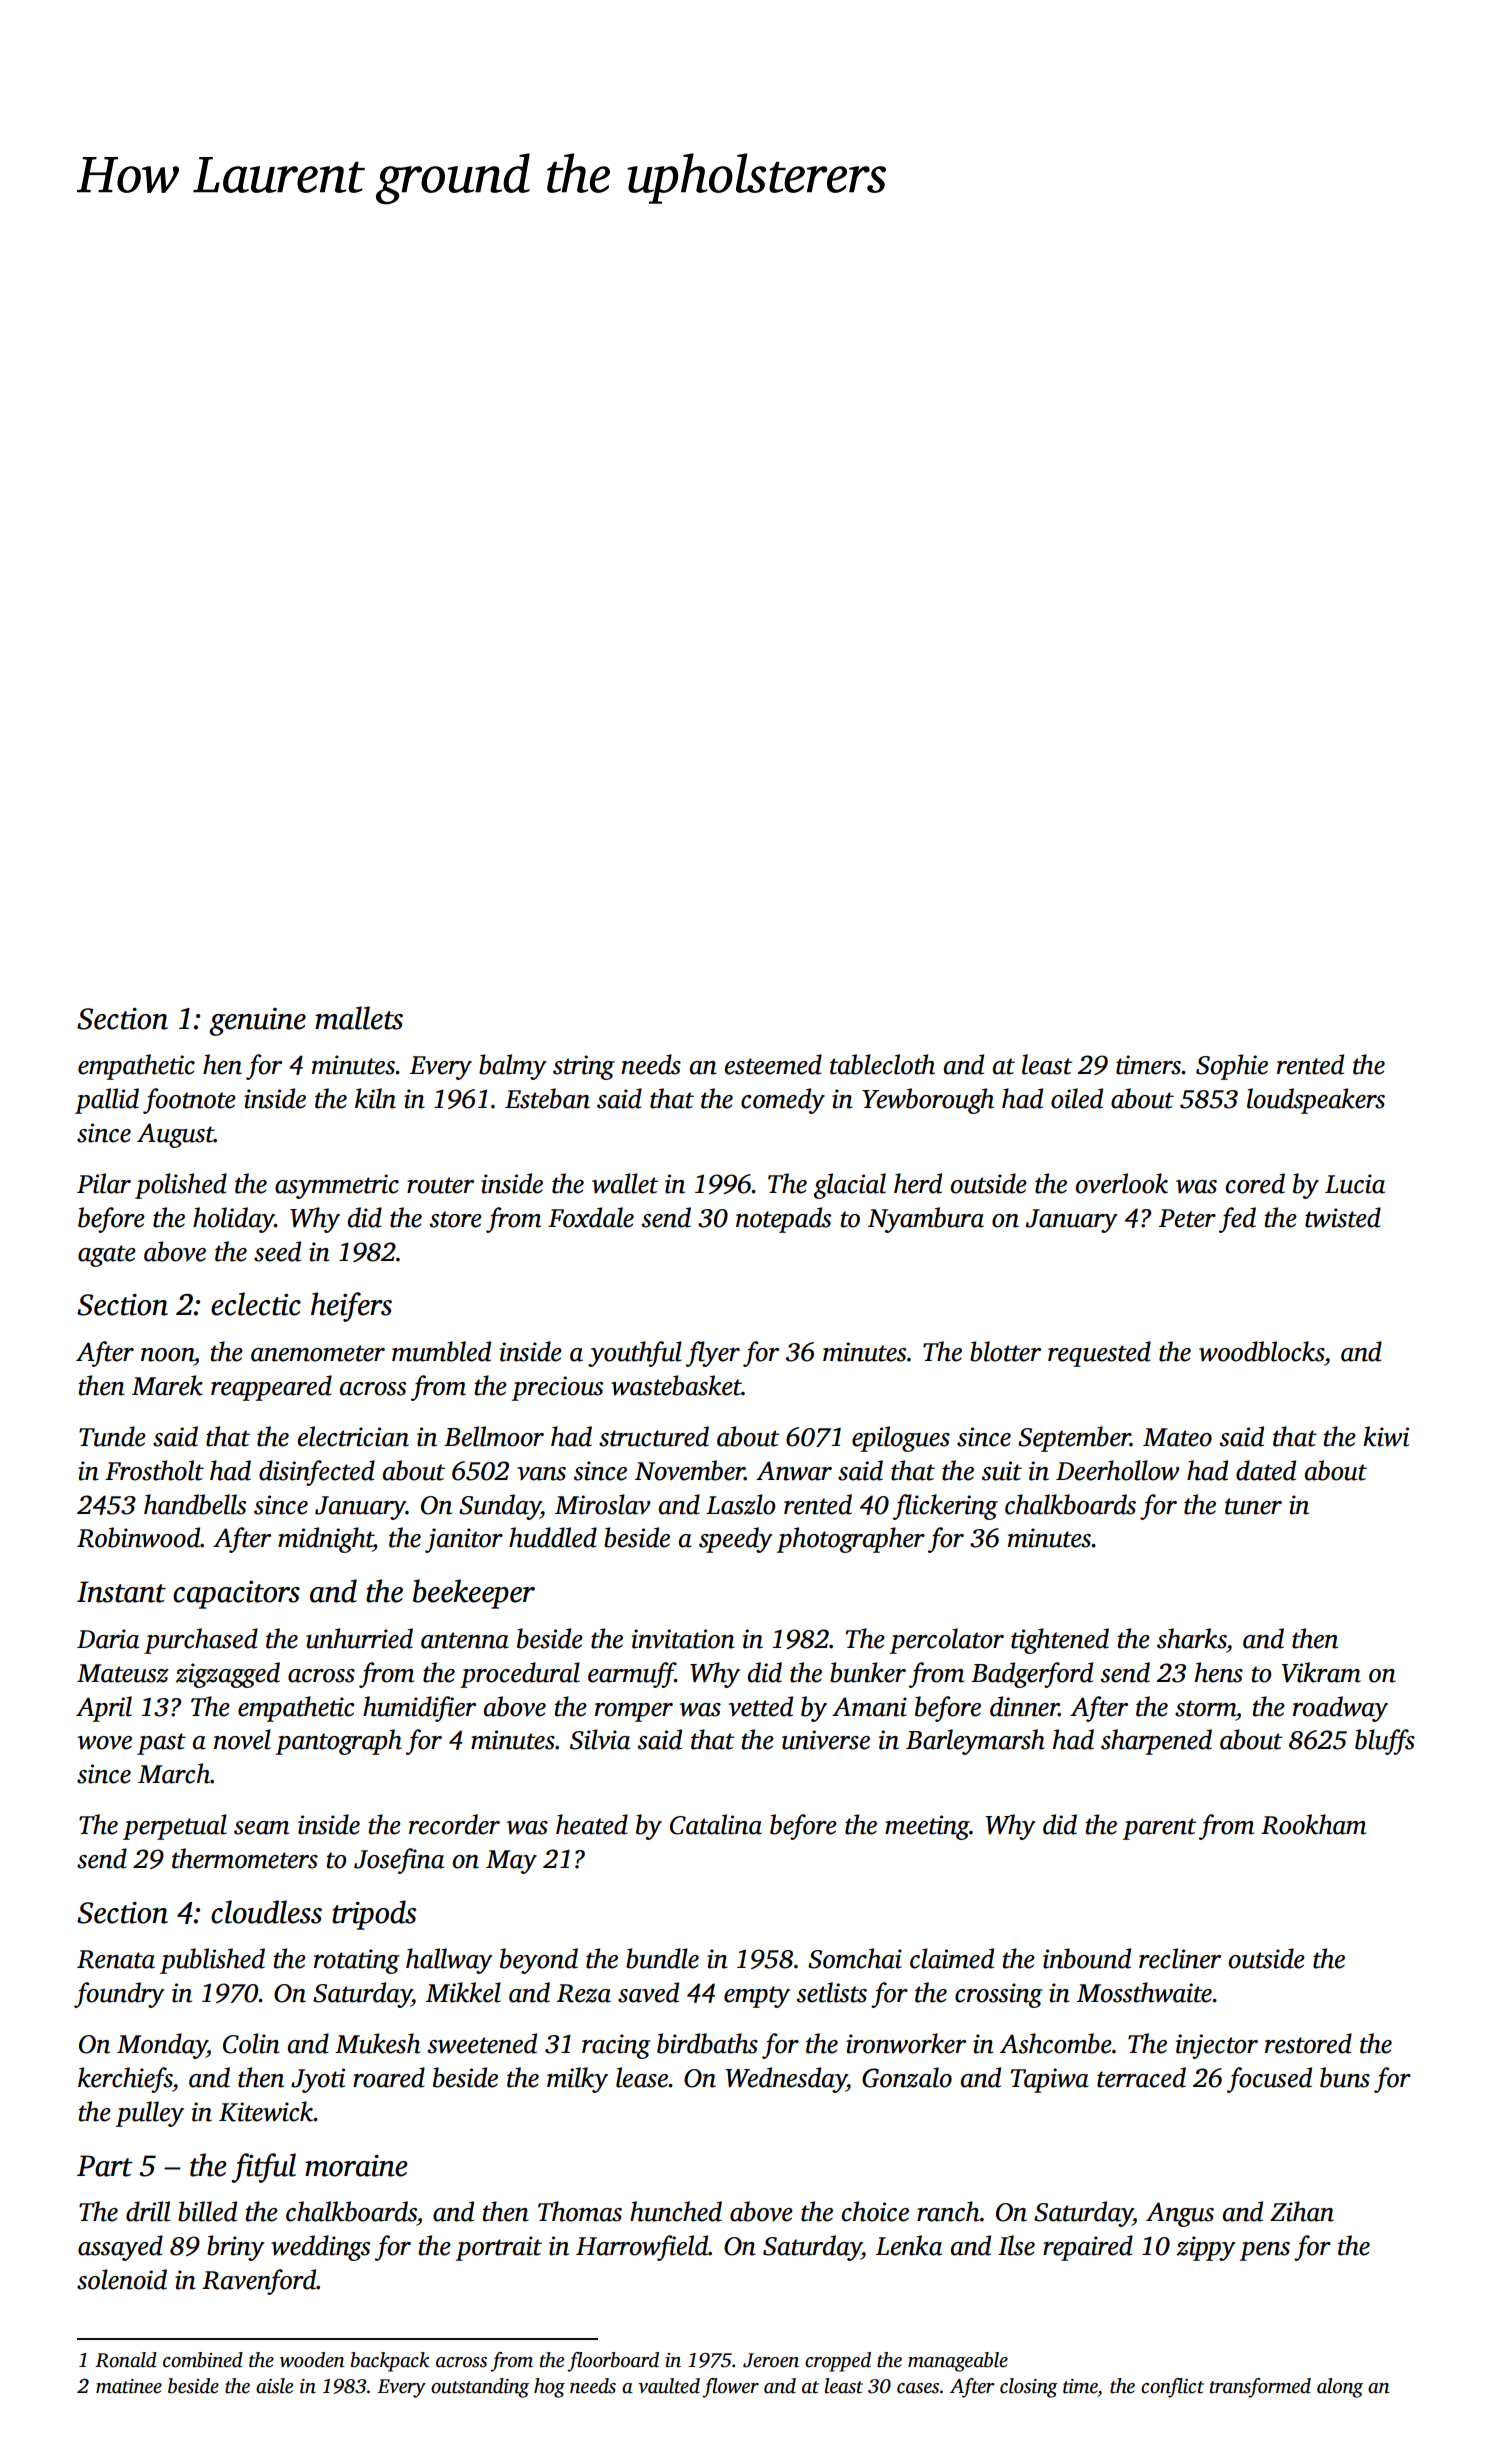  What do you see at coordinates (257, 1022) in the screenshot?
I see `genuine` at bounding box center [257, 1022].
